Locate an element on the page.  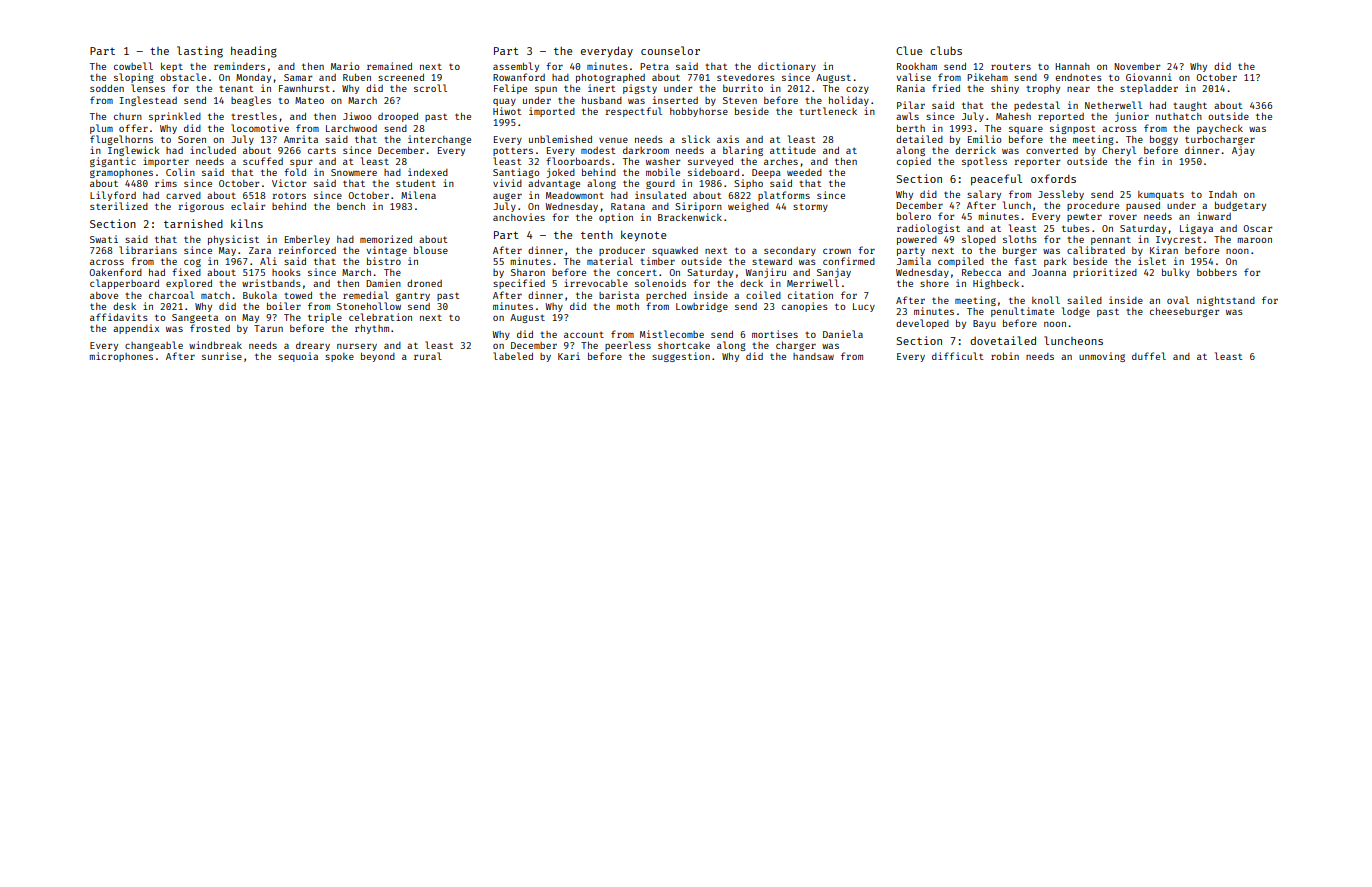
labeled is located at coordinates (513, 356).
